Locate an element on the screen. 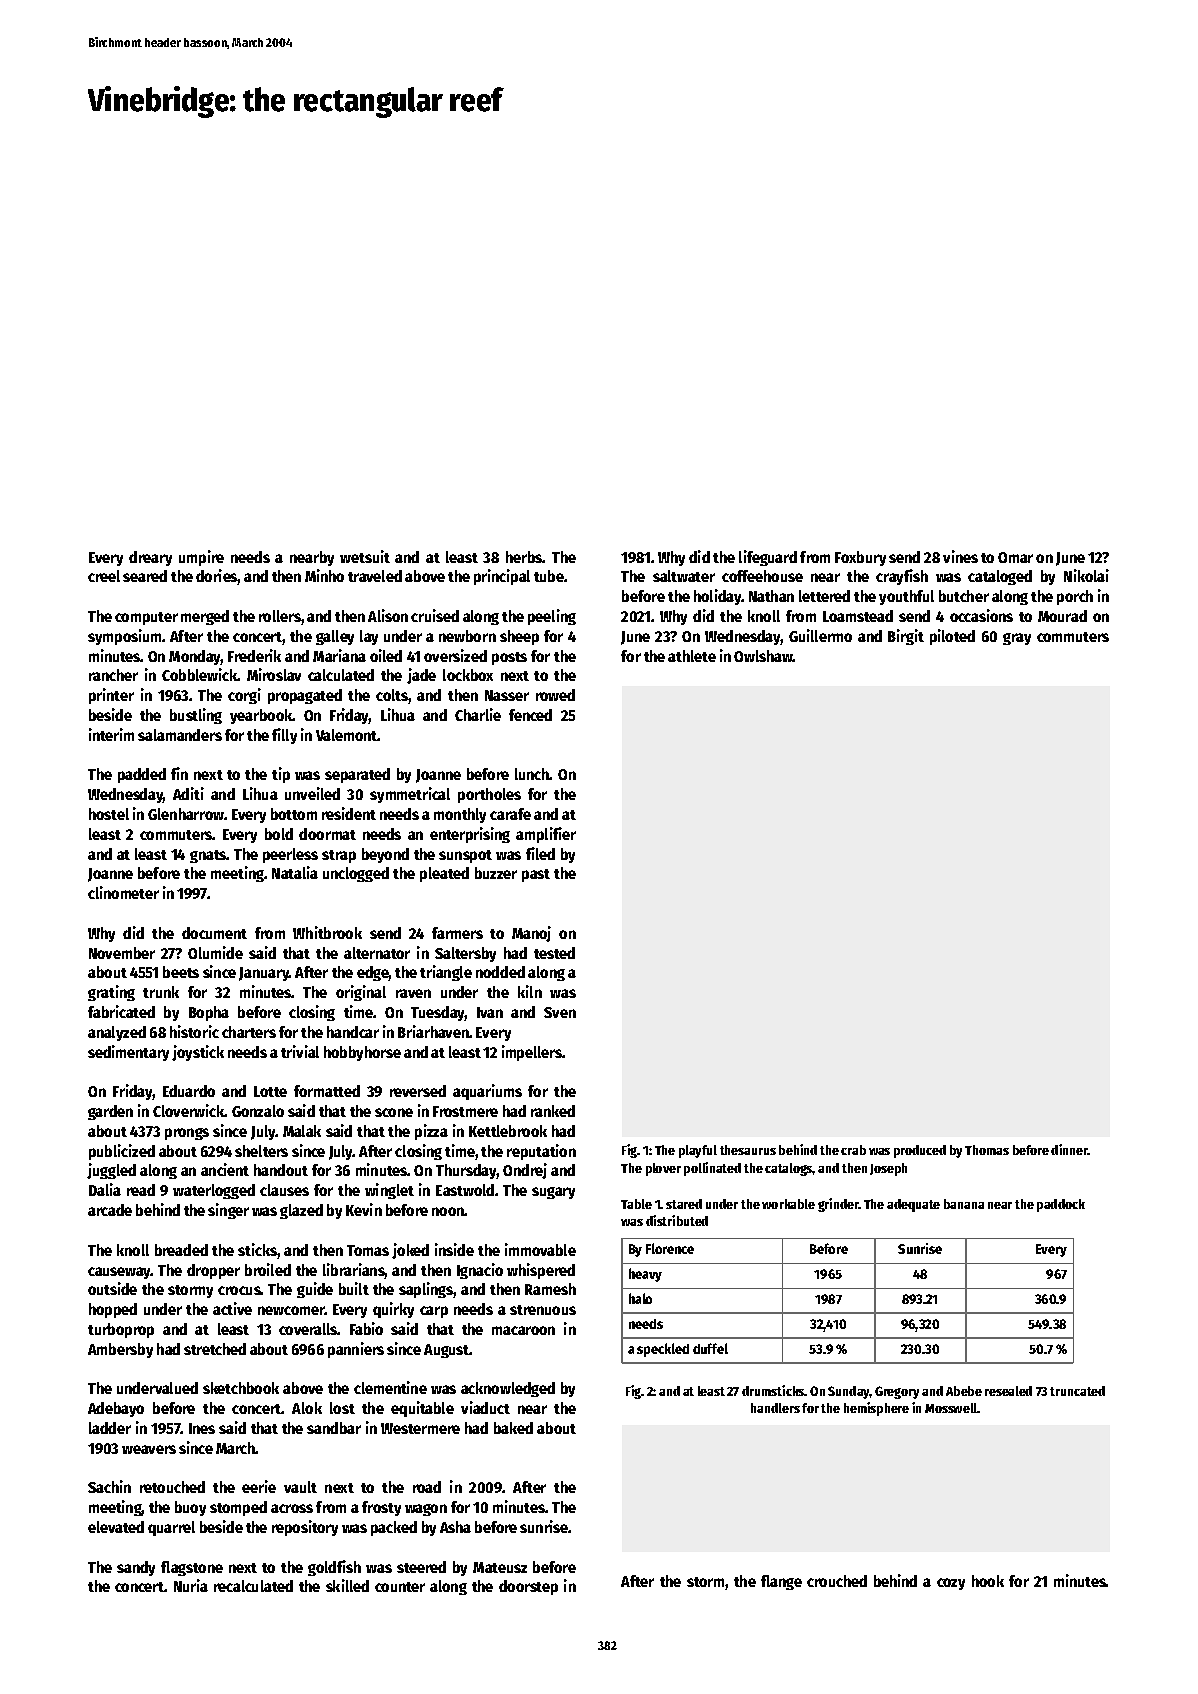  propagated is located at coordinates (305, 696).
